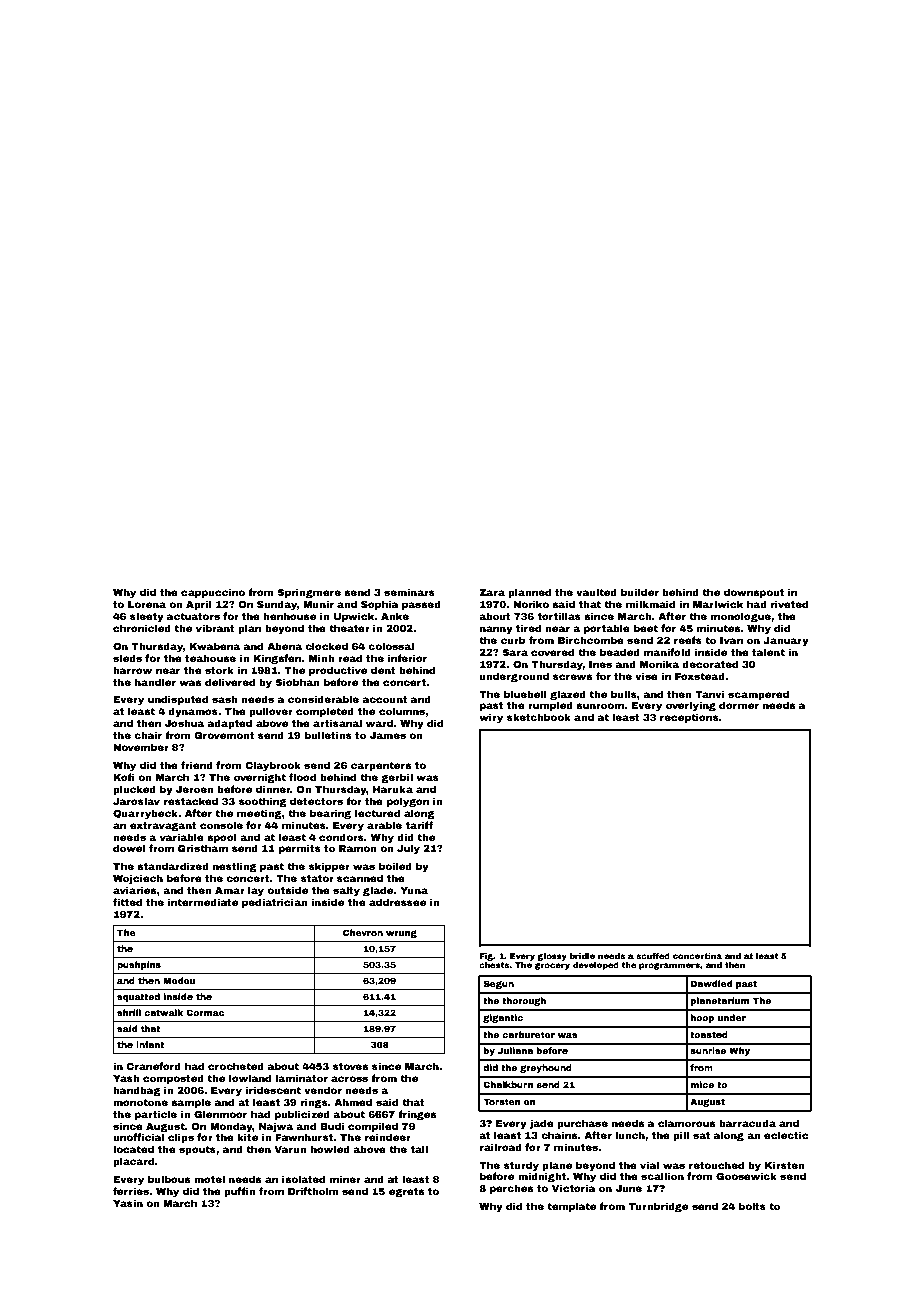 The width and height of the document is (924, 1308). What do you see at coordinates (571, 1207) in the document?
I see `template` at bounding box center [571, 1207].
